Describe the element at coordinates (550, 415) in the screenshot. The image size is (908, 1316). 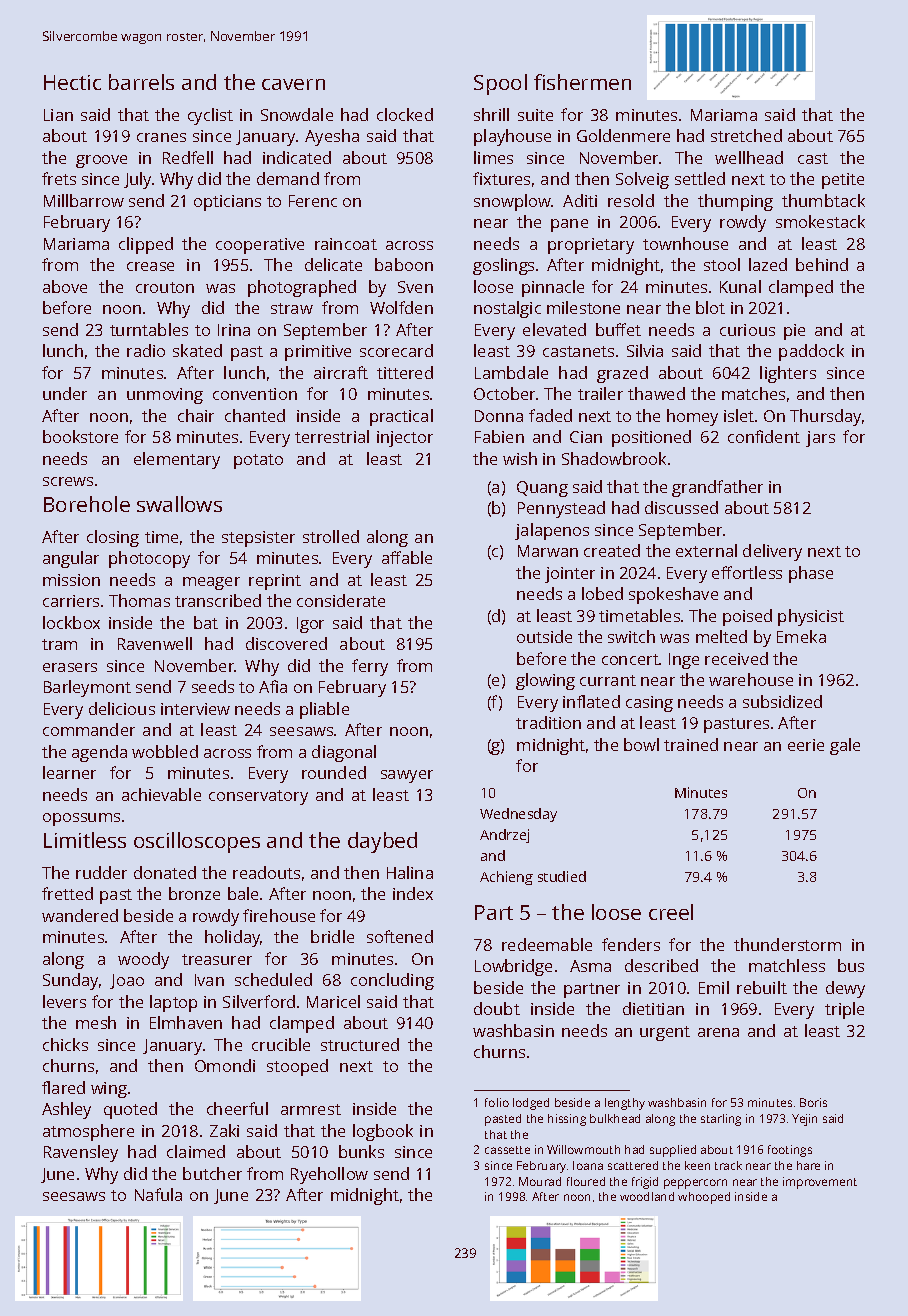
I see `faded` at that location.
